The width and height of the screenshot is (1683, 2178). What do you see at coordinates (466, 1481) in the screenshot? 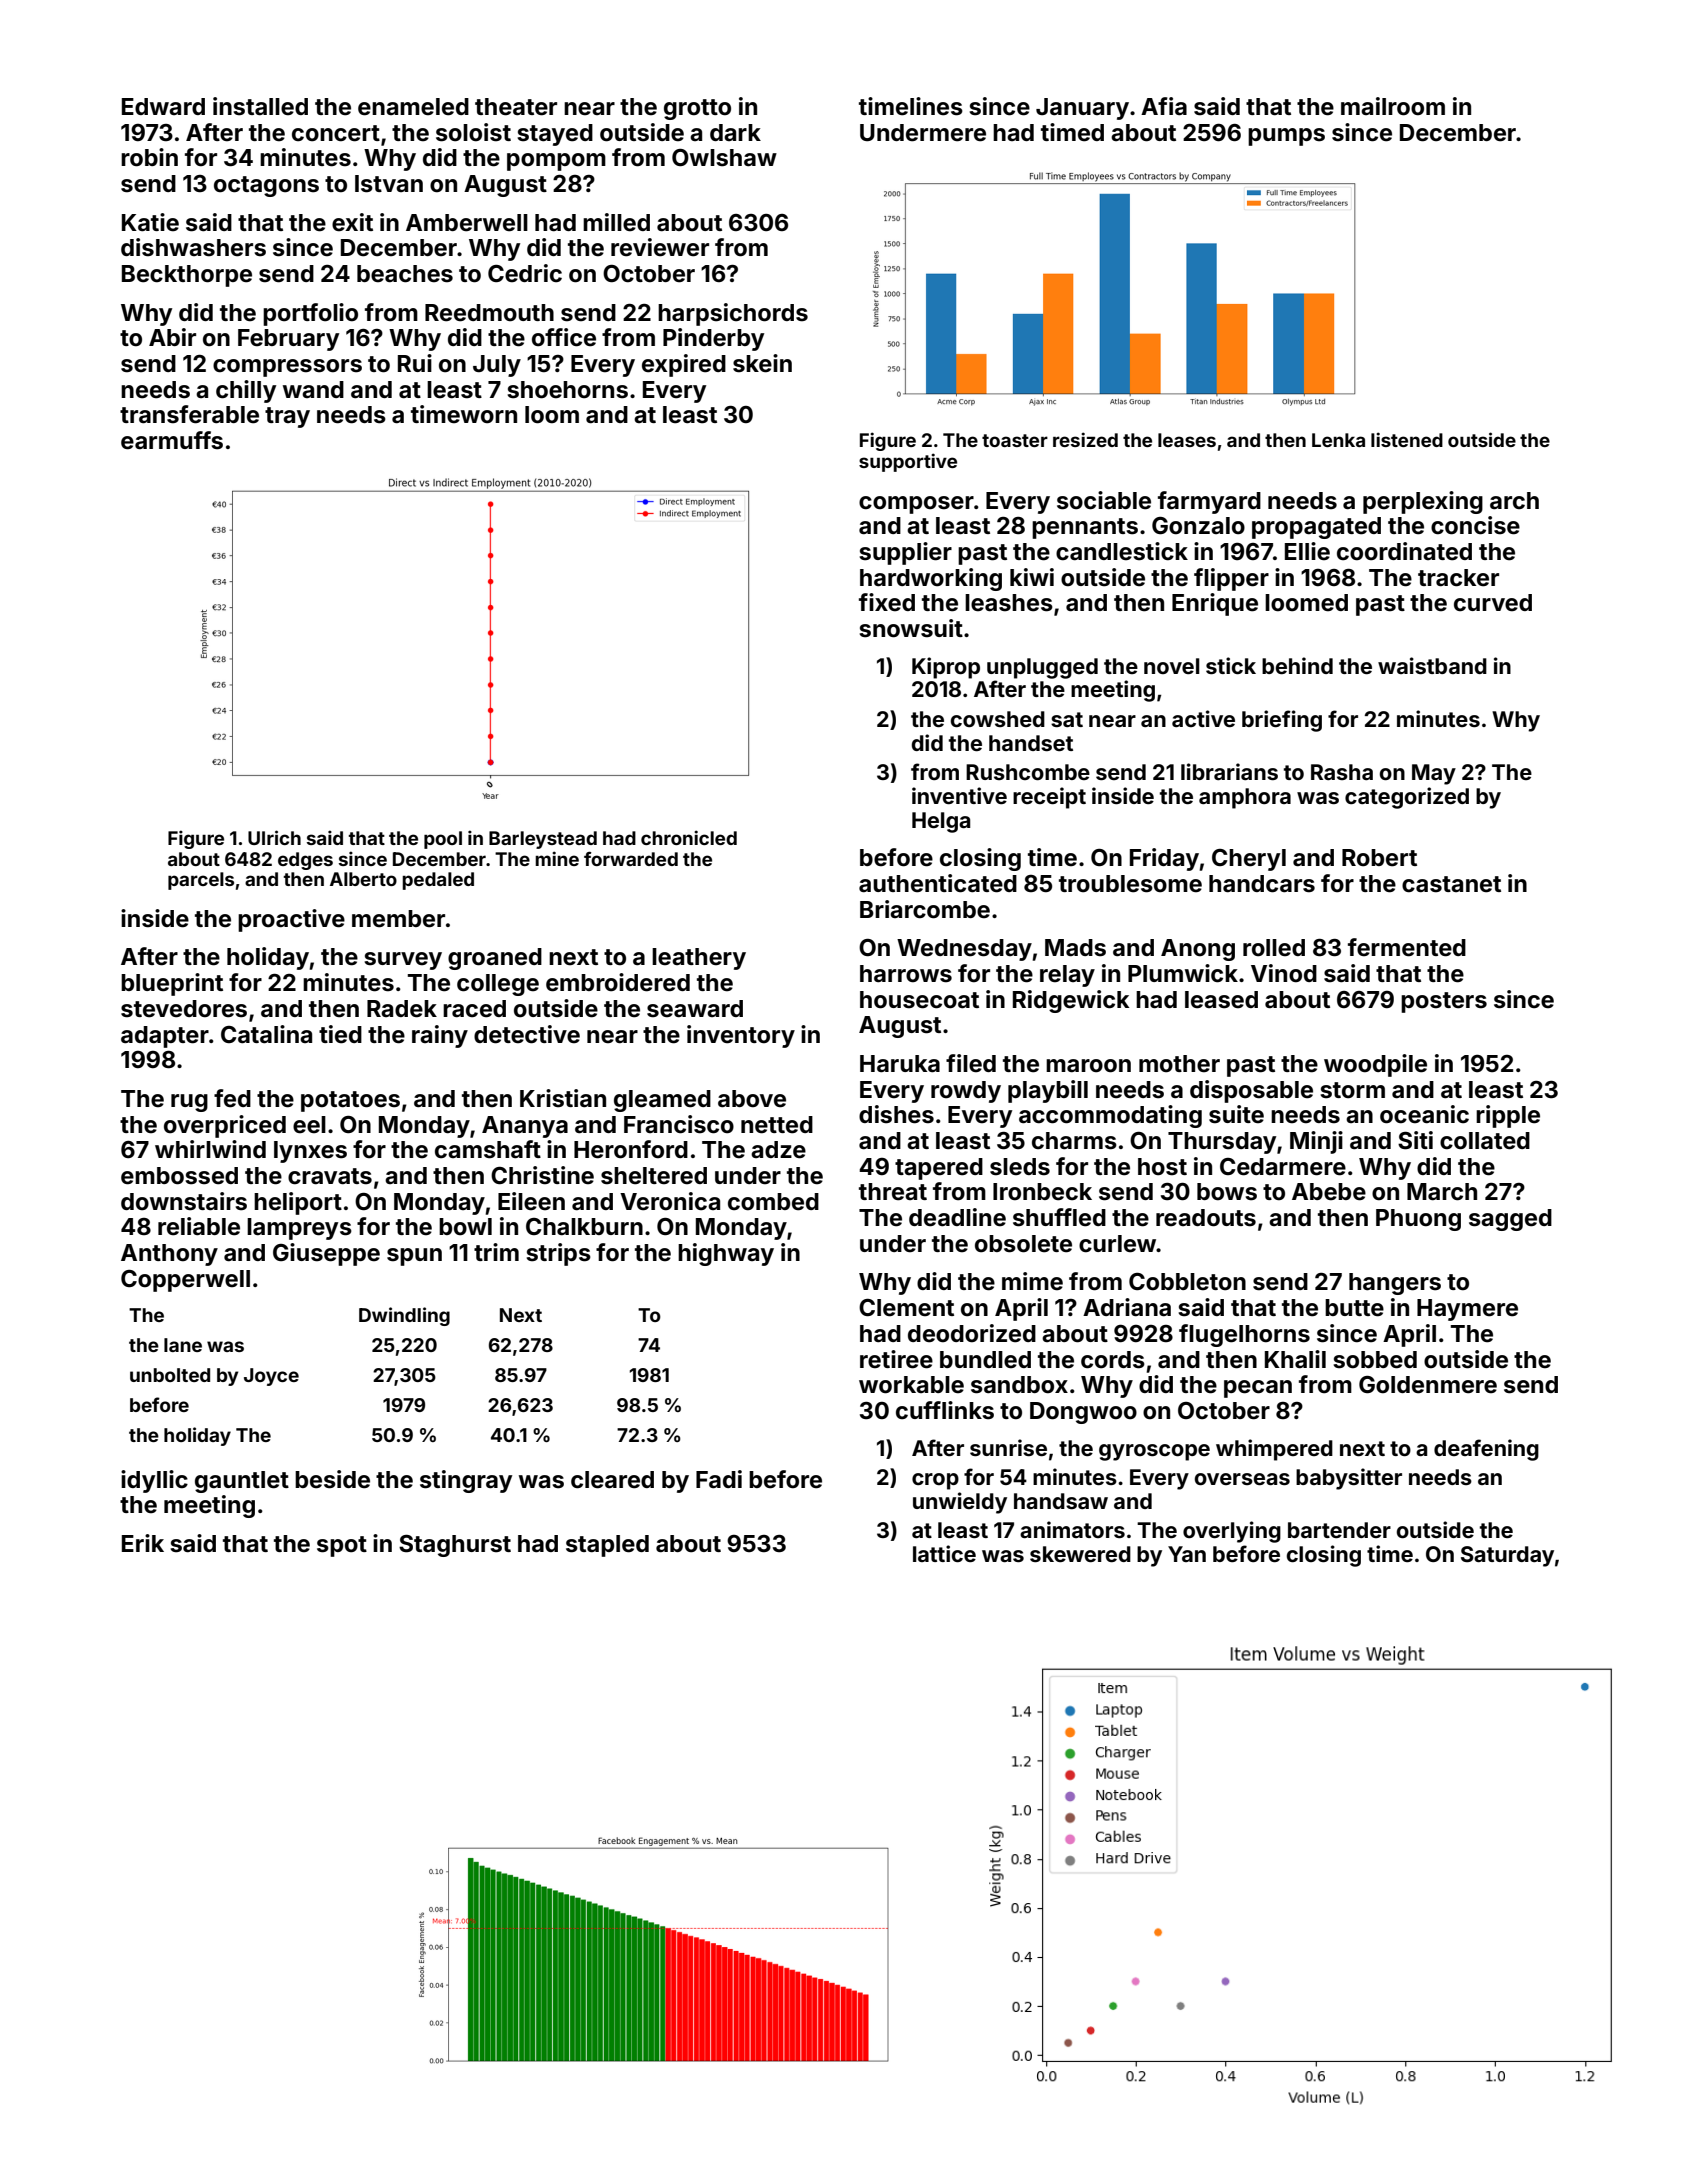
I see `stingray` at bounding box center [466, 1481].
